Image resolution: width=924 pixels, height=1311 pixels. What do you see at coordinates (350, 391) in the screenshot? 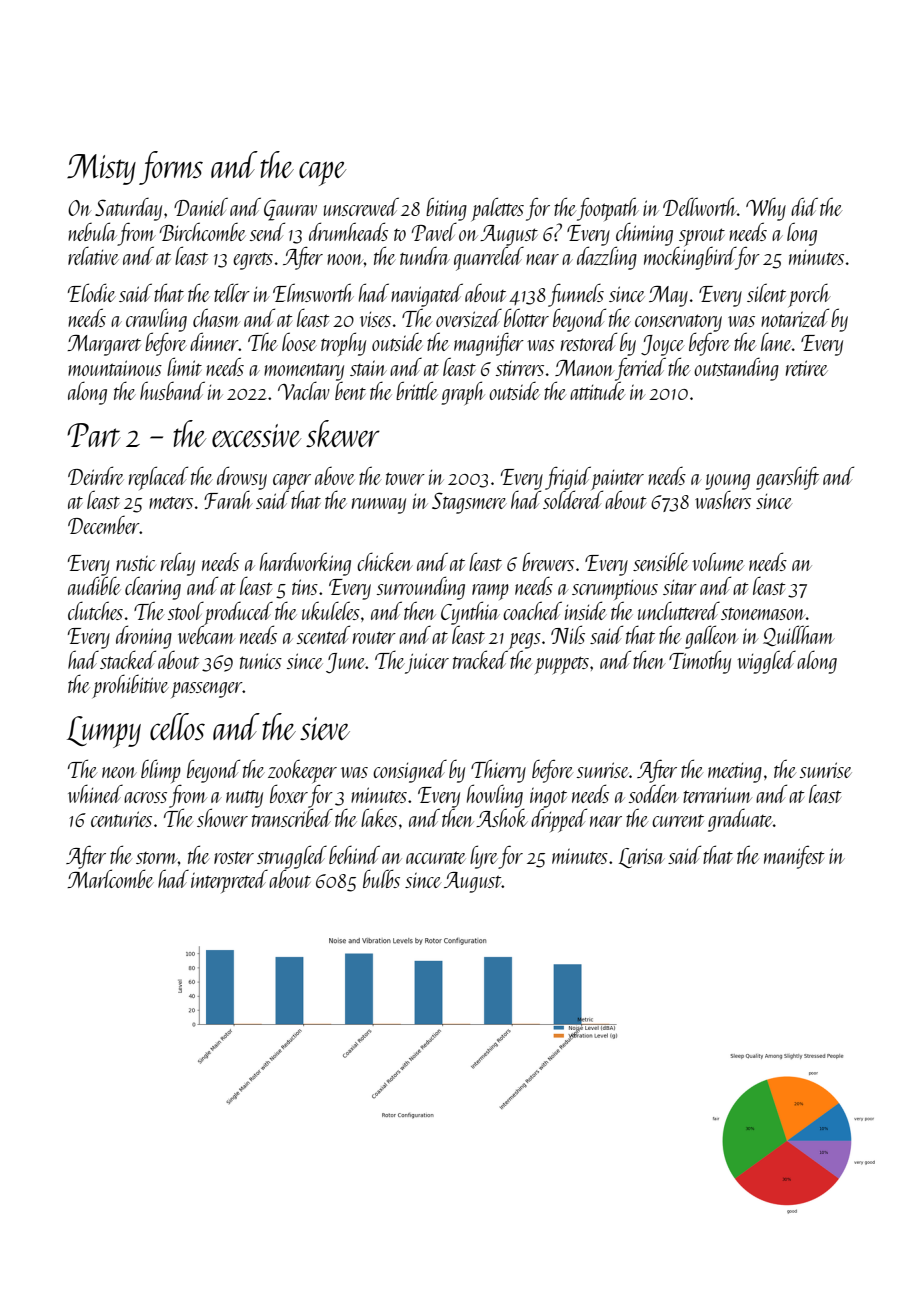
I see `bent` at bounding box center [350, 391].
